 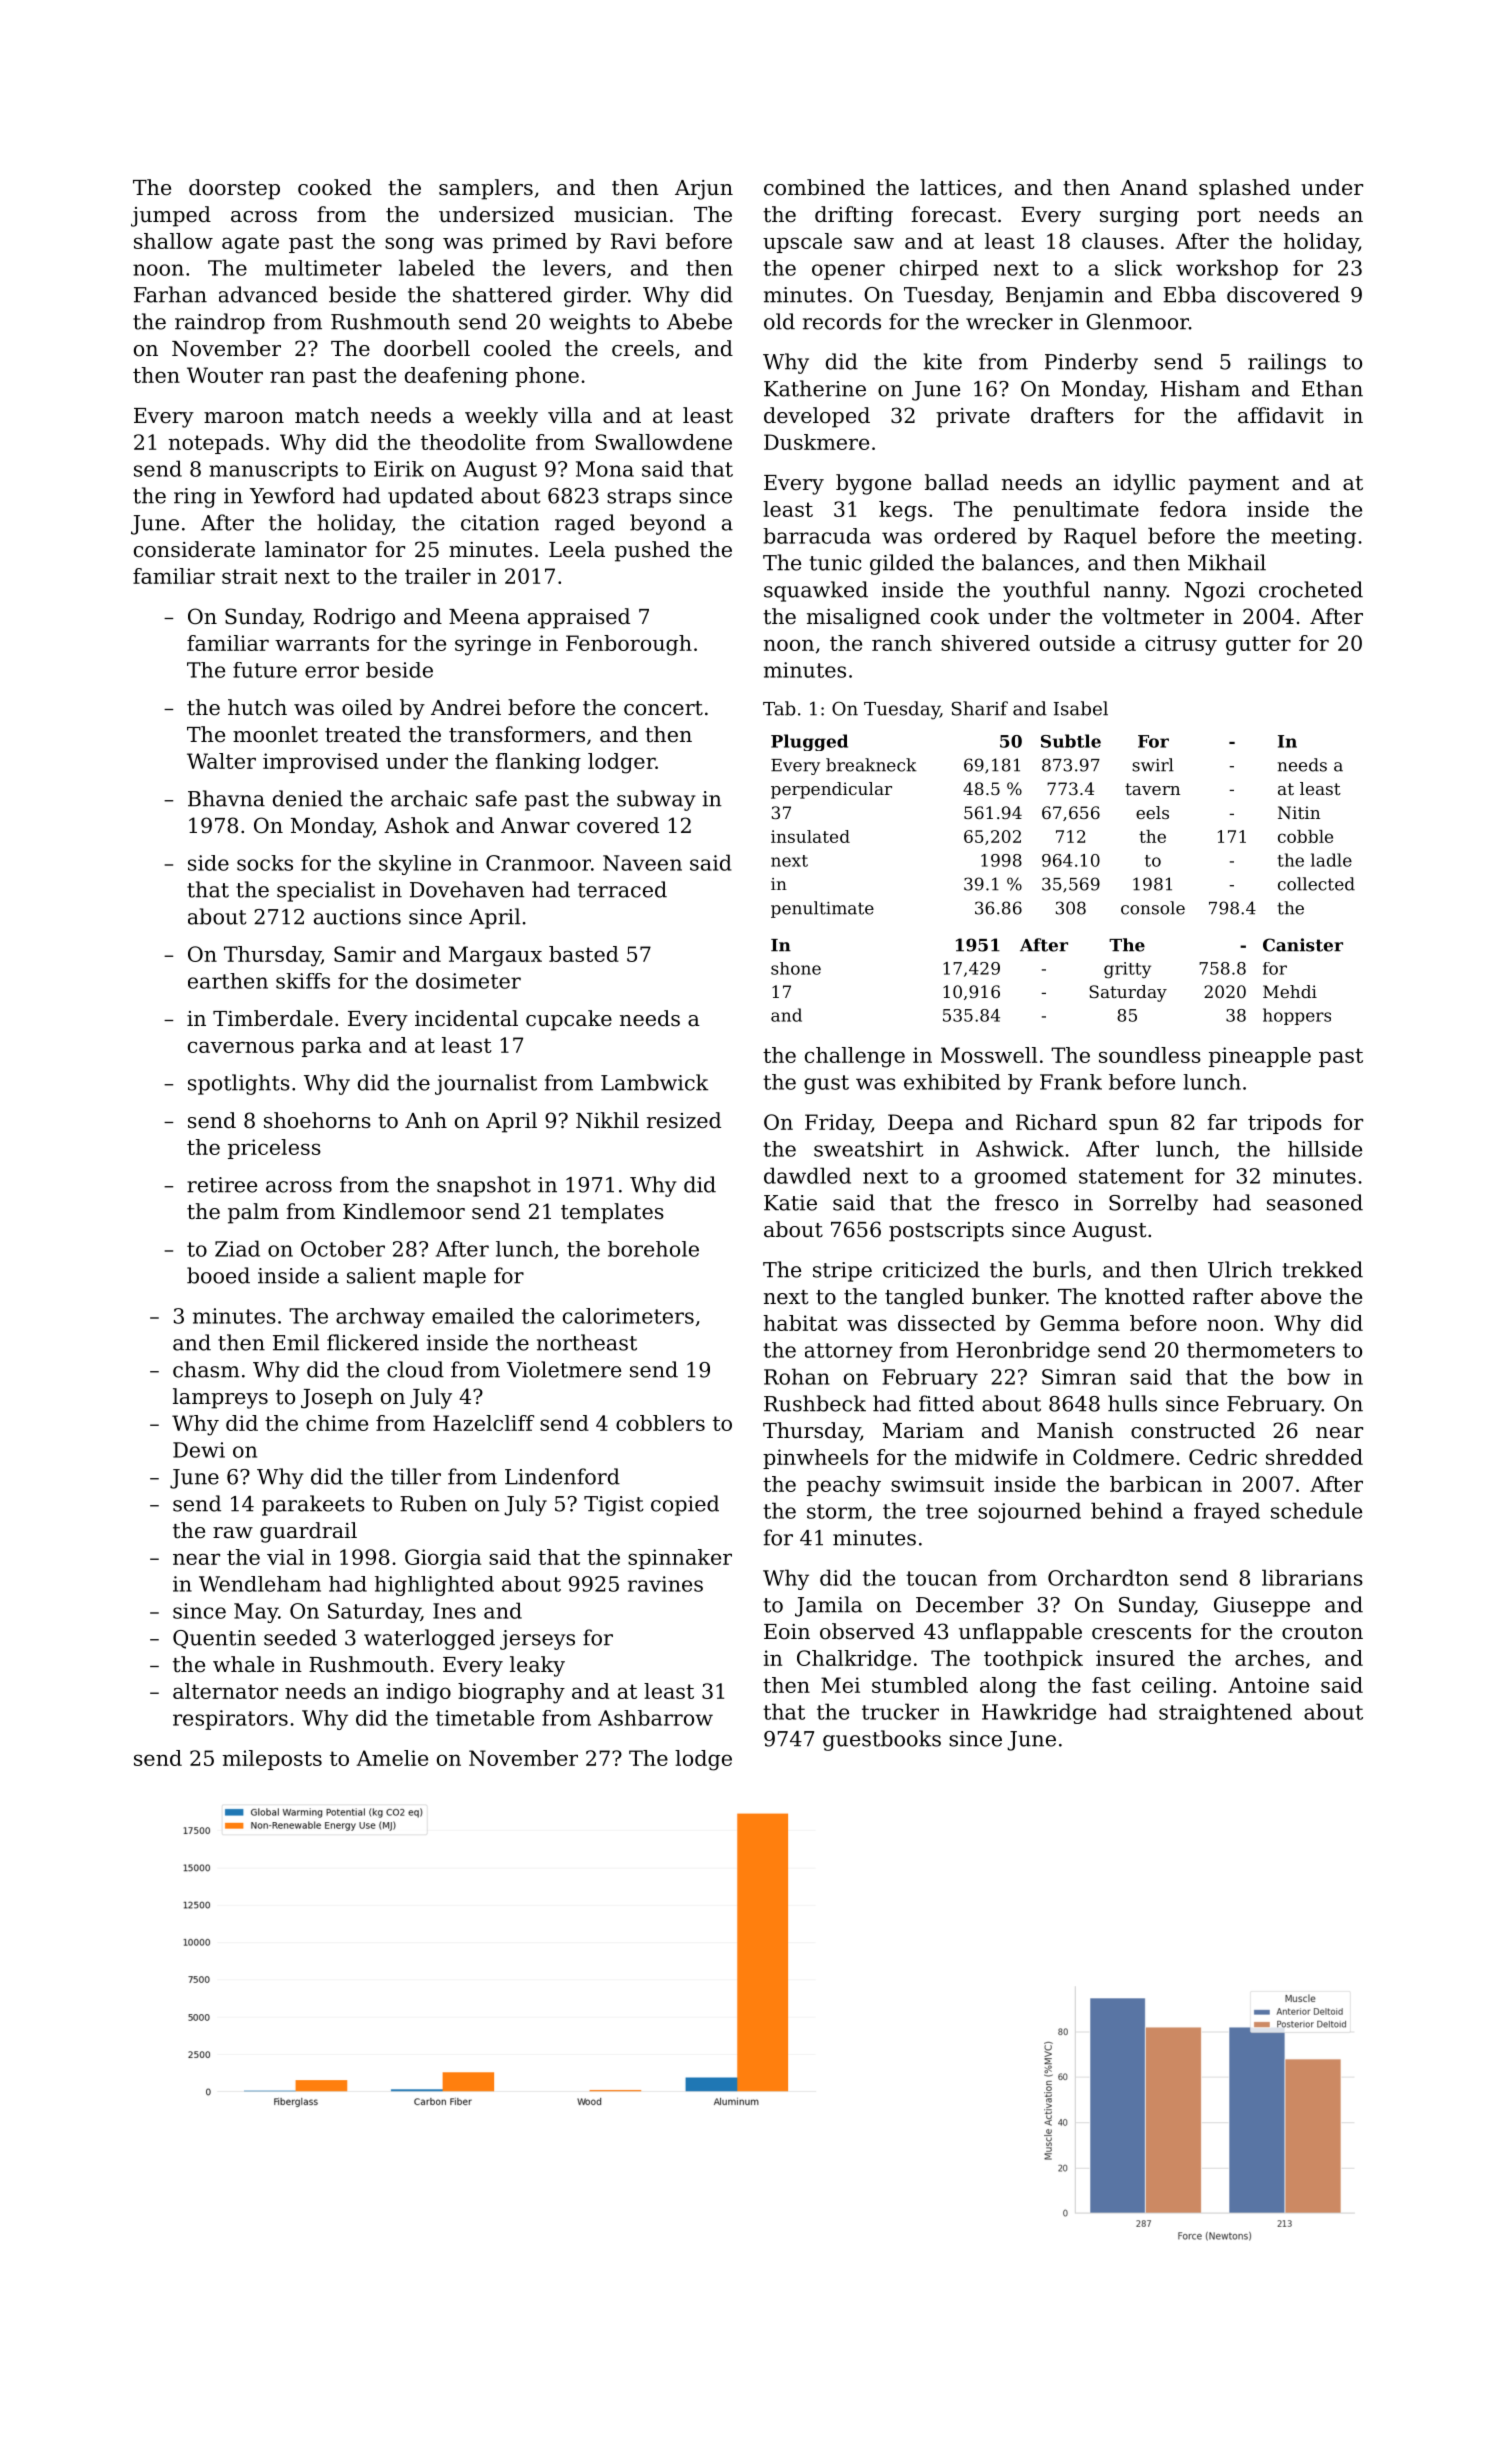 What do you see at coordinates (699, 321) in the document?
I see `Abebe` at bounding box center [699, 321].
